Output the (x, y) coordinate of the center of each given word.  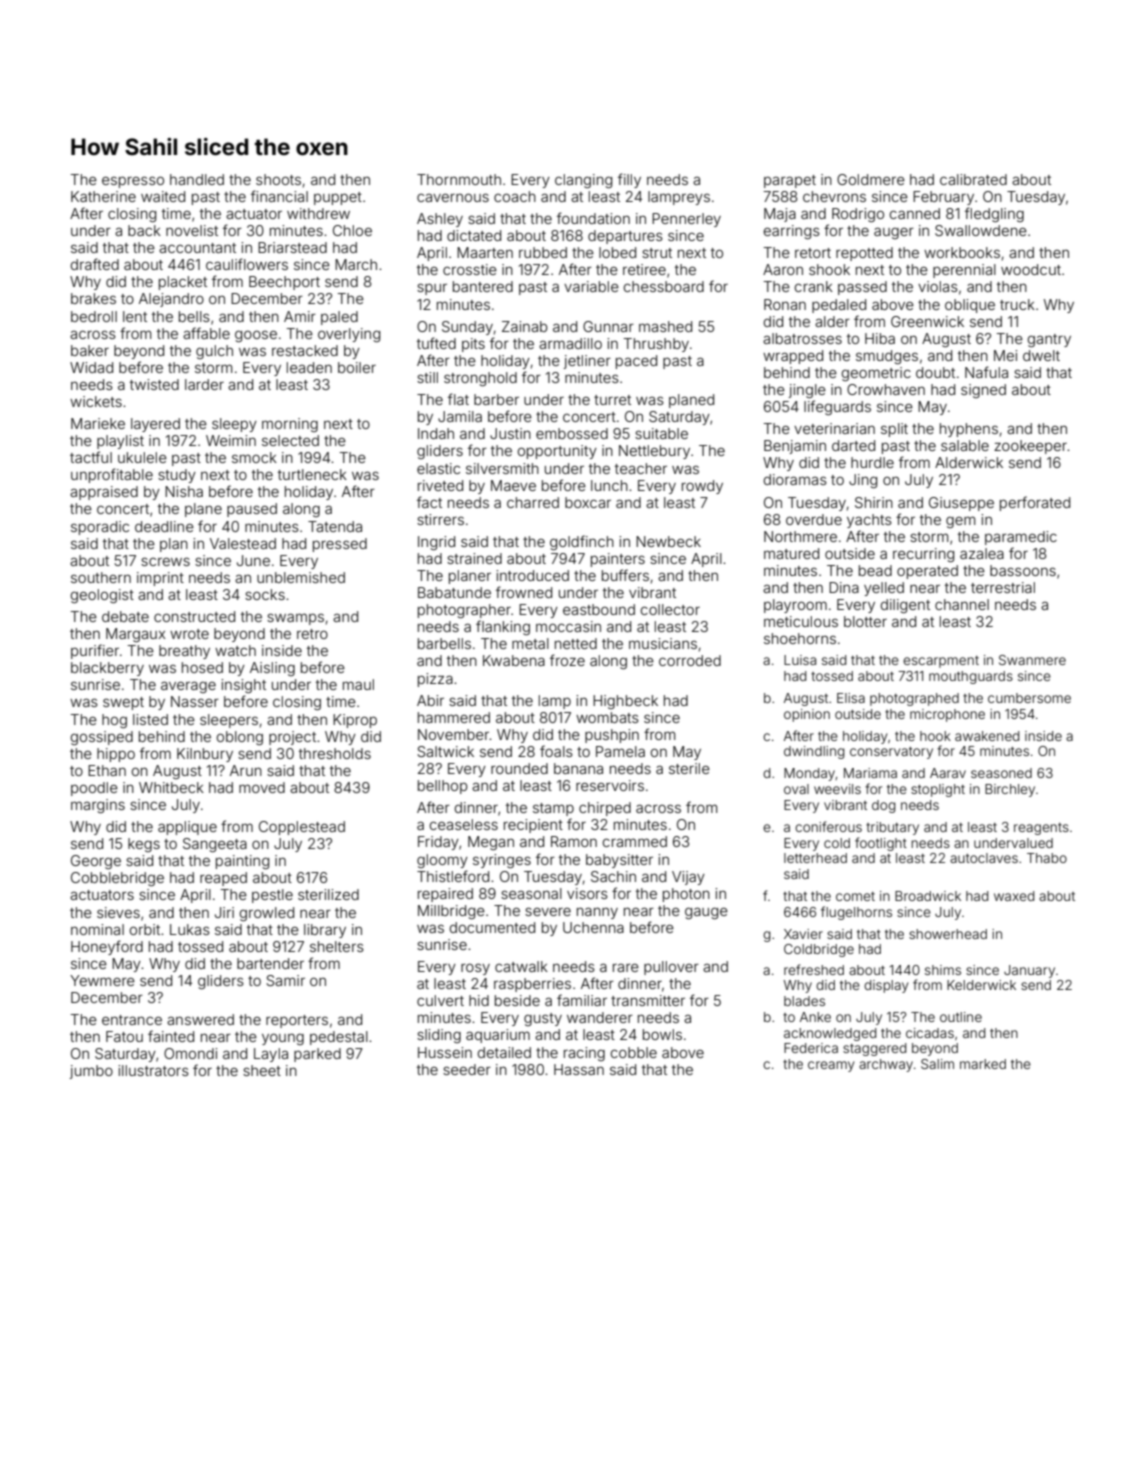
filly (629, 180)
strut (657, 253)
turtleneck (312, 474)
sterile (689, 768)
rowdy (702, 487)
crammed (635, 841)
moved (262, 787)
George (96, 862)
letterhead (815, 858)
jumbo (91, 1072)
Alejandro (171, 300)
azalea (982, 553)
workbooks (962, 252)
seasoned (1001, 773)
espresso (133, 182)
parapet (790, 181)
